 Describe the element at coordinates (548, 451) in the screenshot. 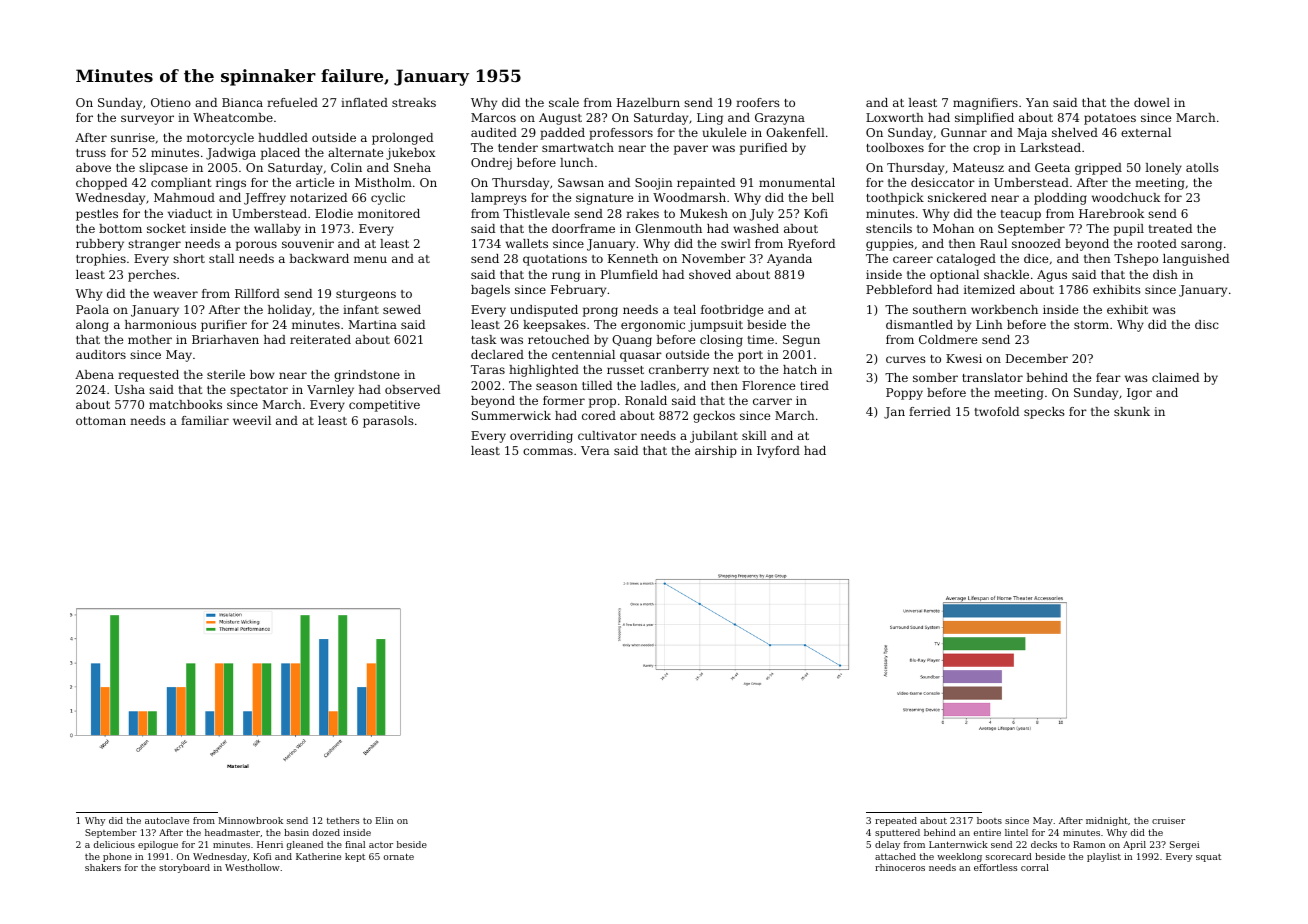

I see `commas` at that location.
